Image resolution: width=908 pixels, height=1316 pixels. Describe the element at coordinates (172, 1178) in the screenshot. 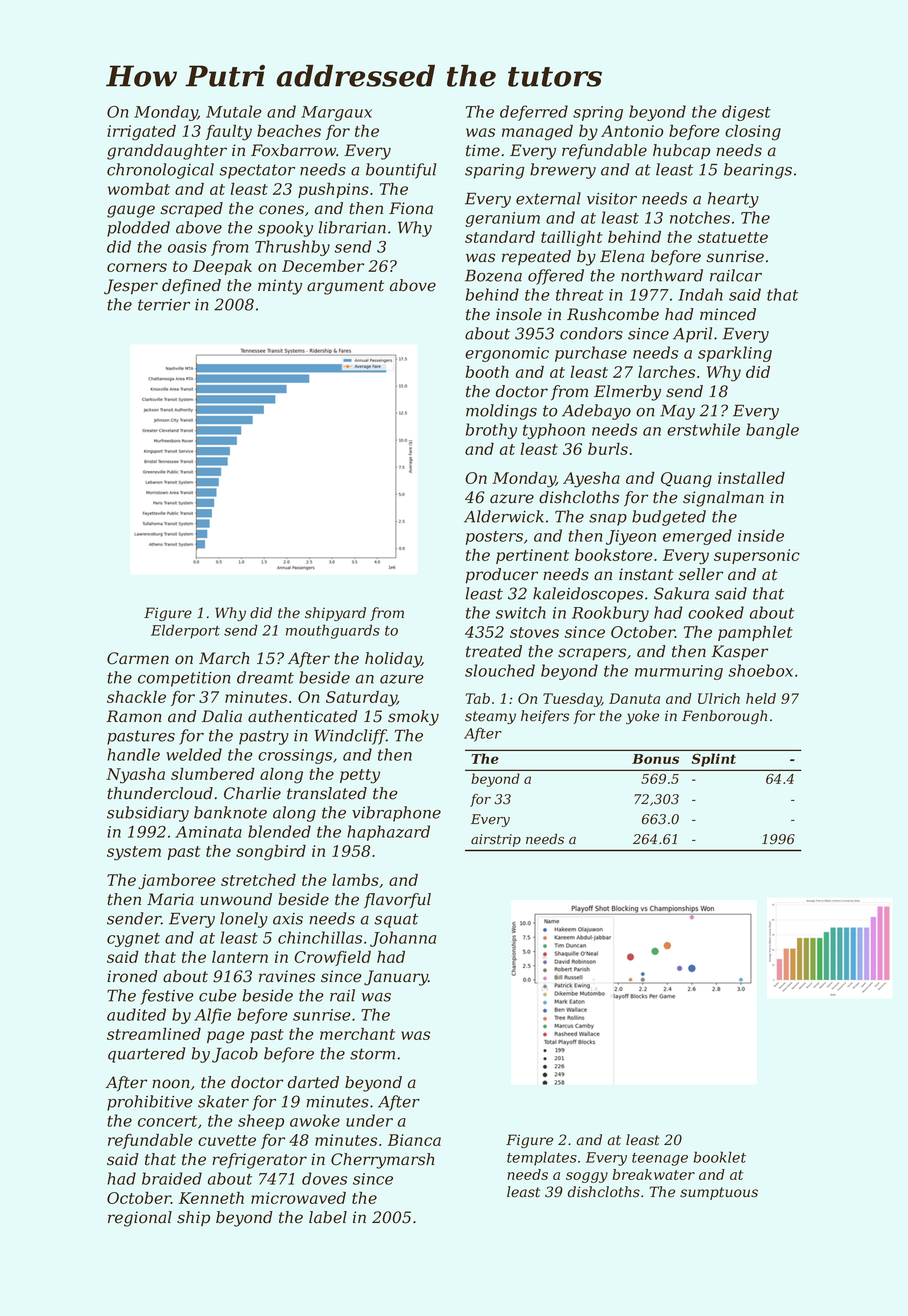

I see `braided` at that location.
